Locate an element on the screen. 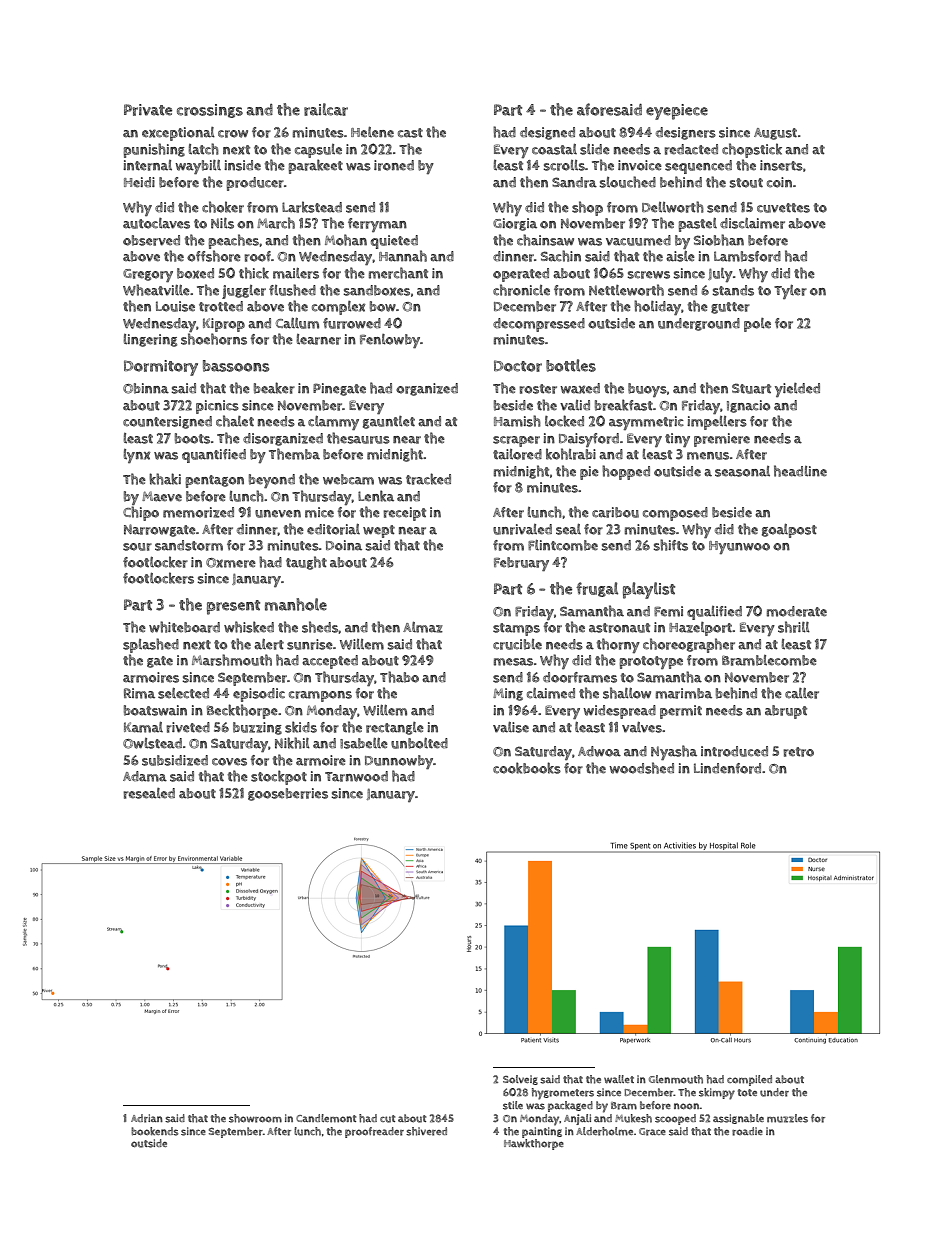  tracked is located at coordinates (428, 479).
